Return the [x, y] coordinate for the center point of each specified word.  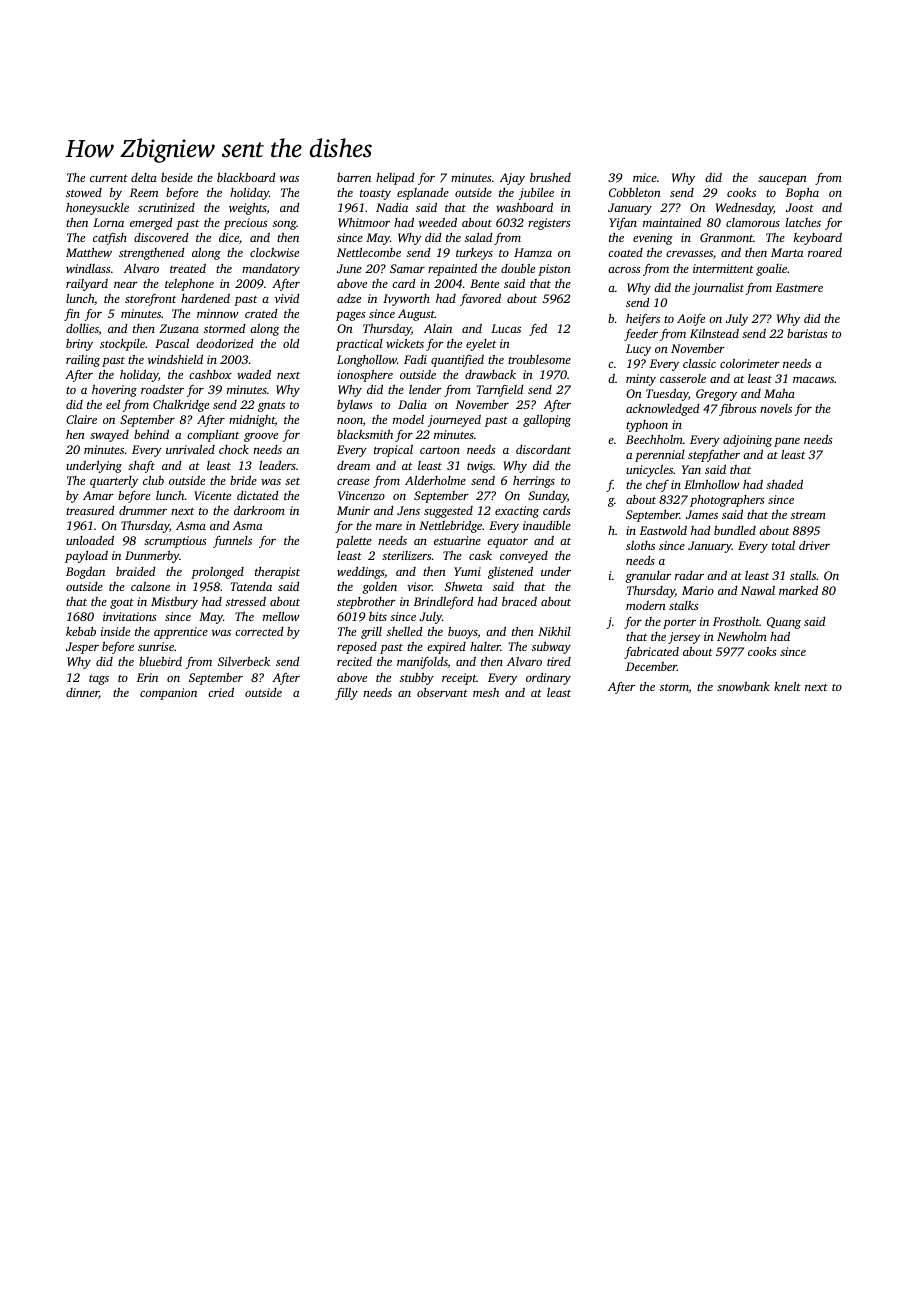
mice [645, 177]
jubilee [536, 194]
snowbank [743, 686]
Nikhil [554, 631]
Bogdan [85, 572]
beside [177, 177]
